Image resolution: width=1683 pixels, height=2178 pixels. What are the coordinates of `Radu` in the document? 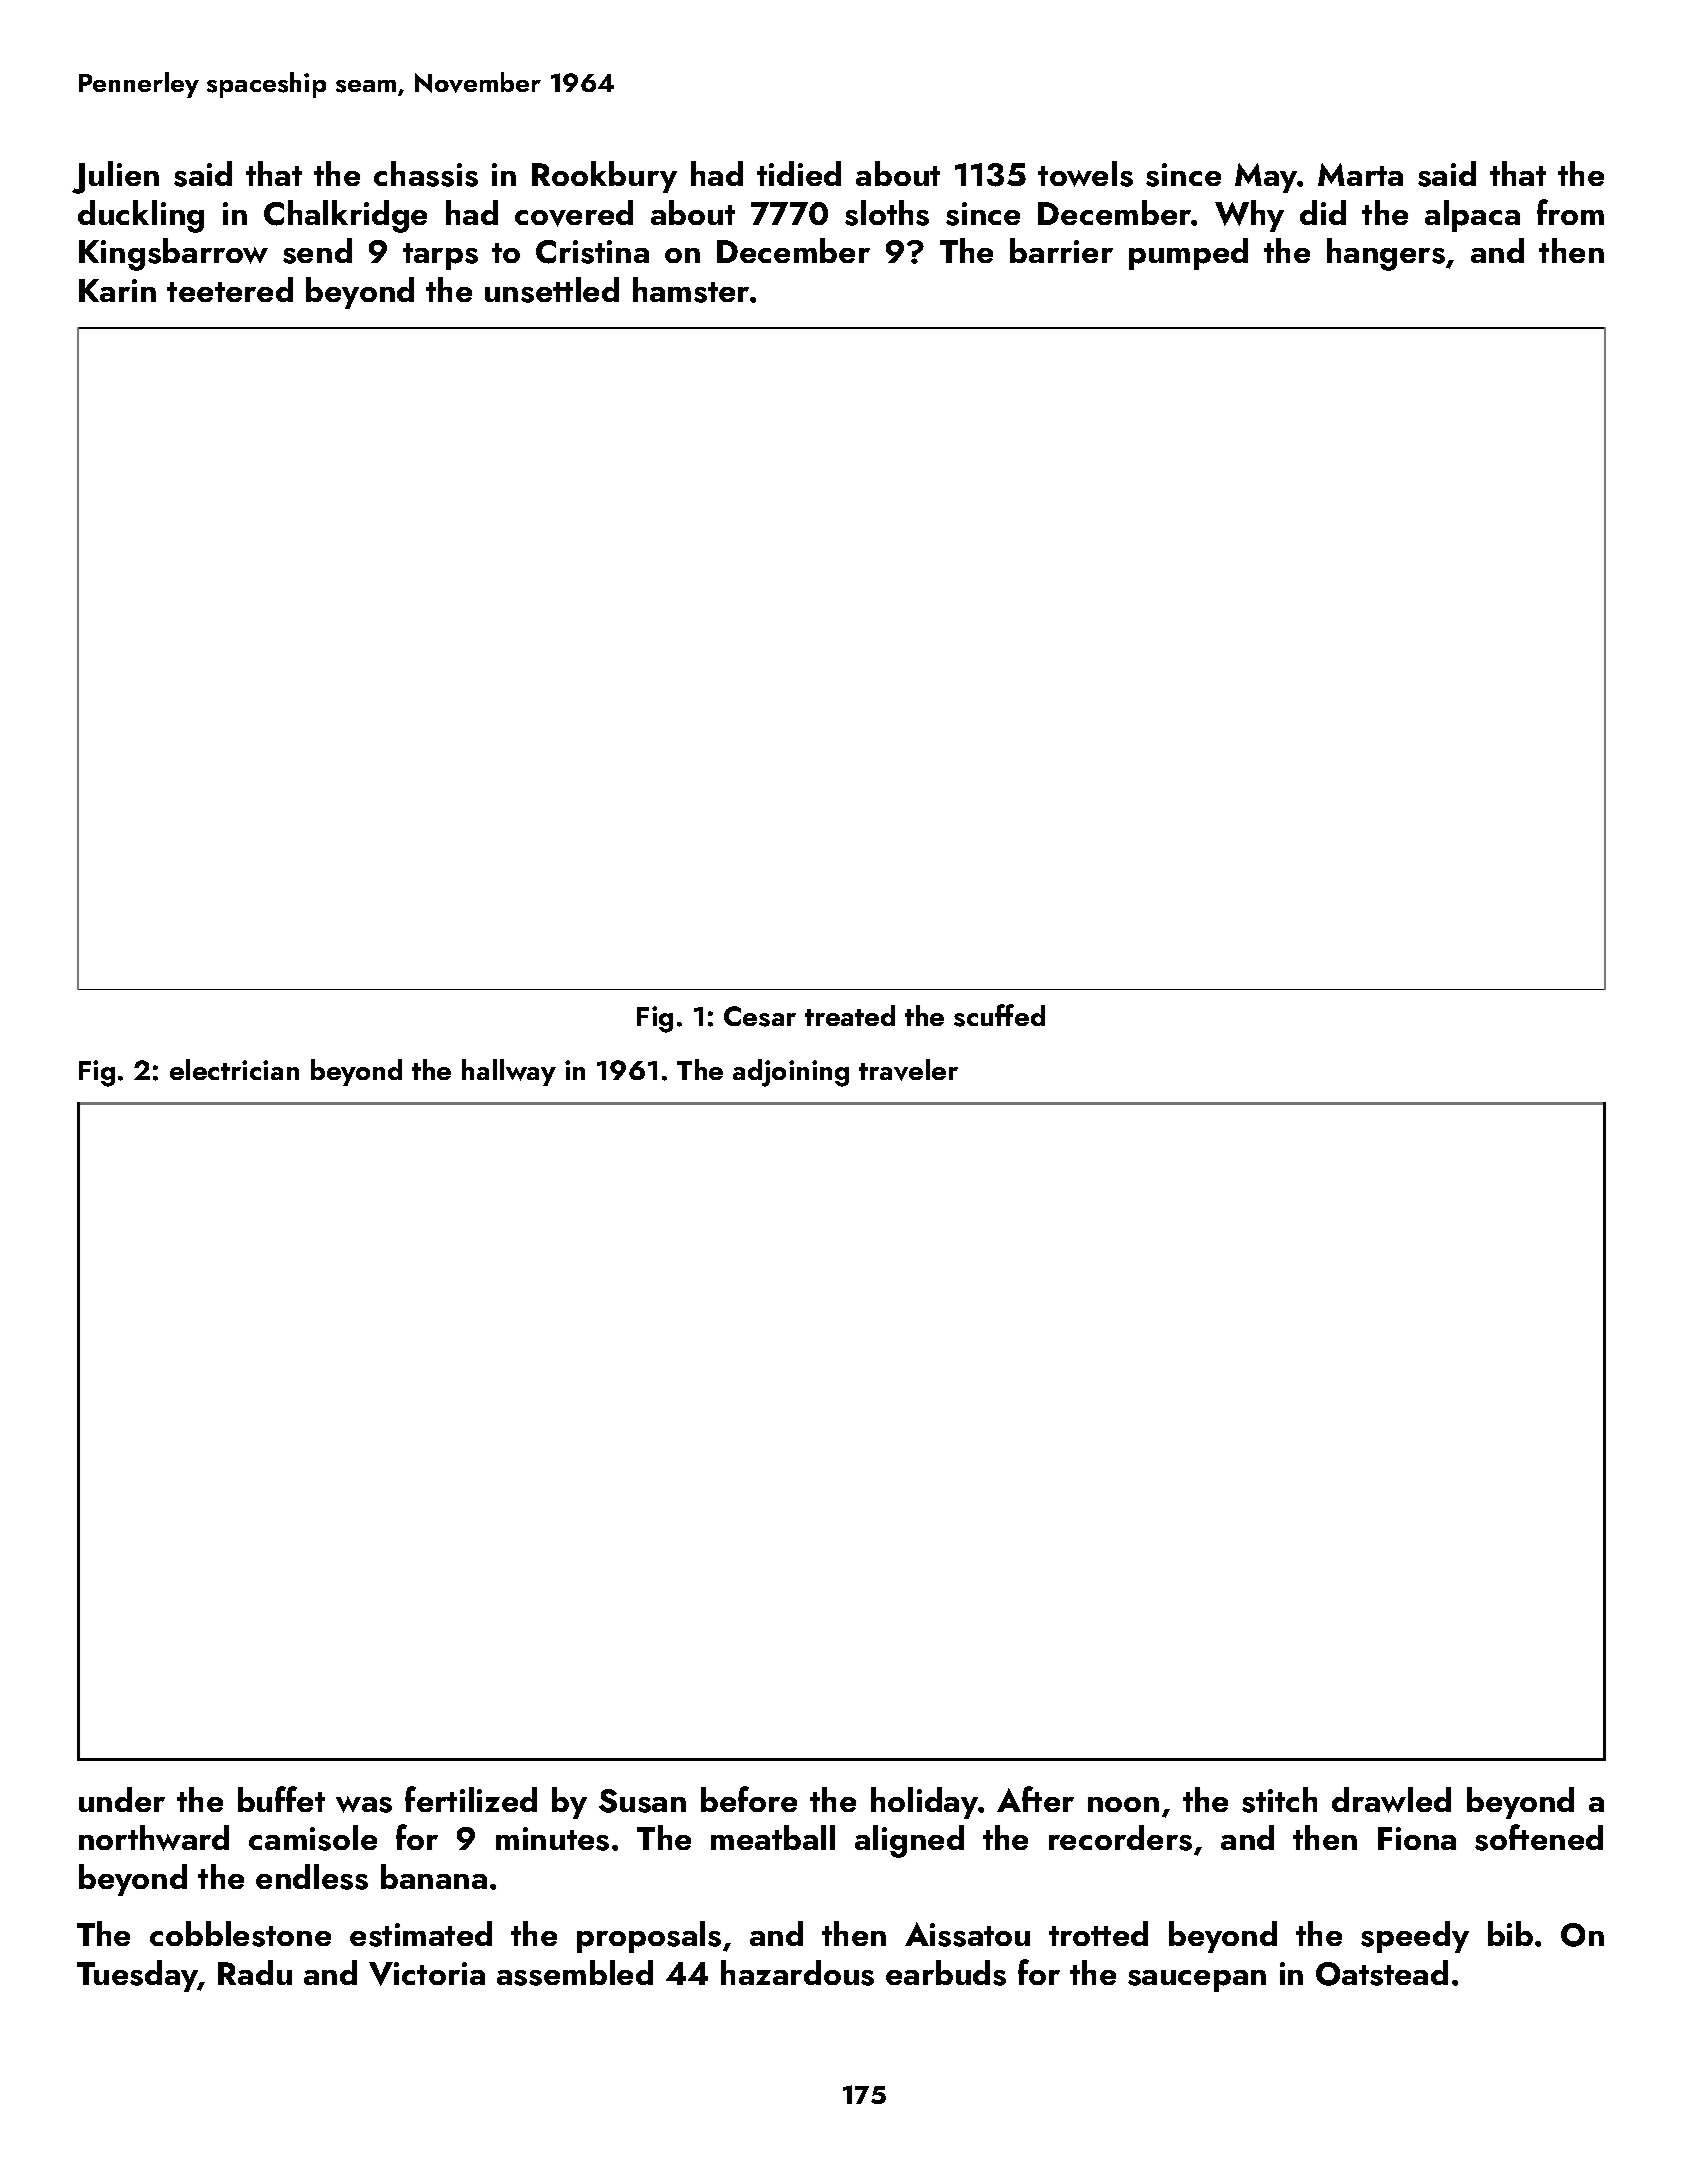 It's located at (255, 1972).
